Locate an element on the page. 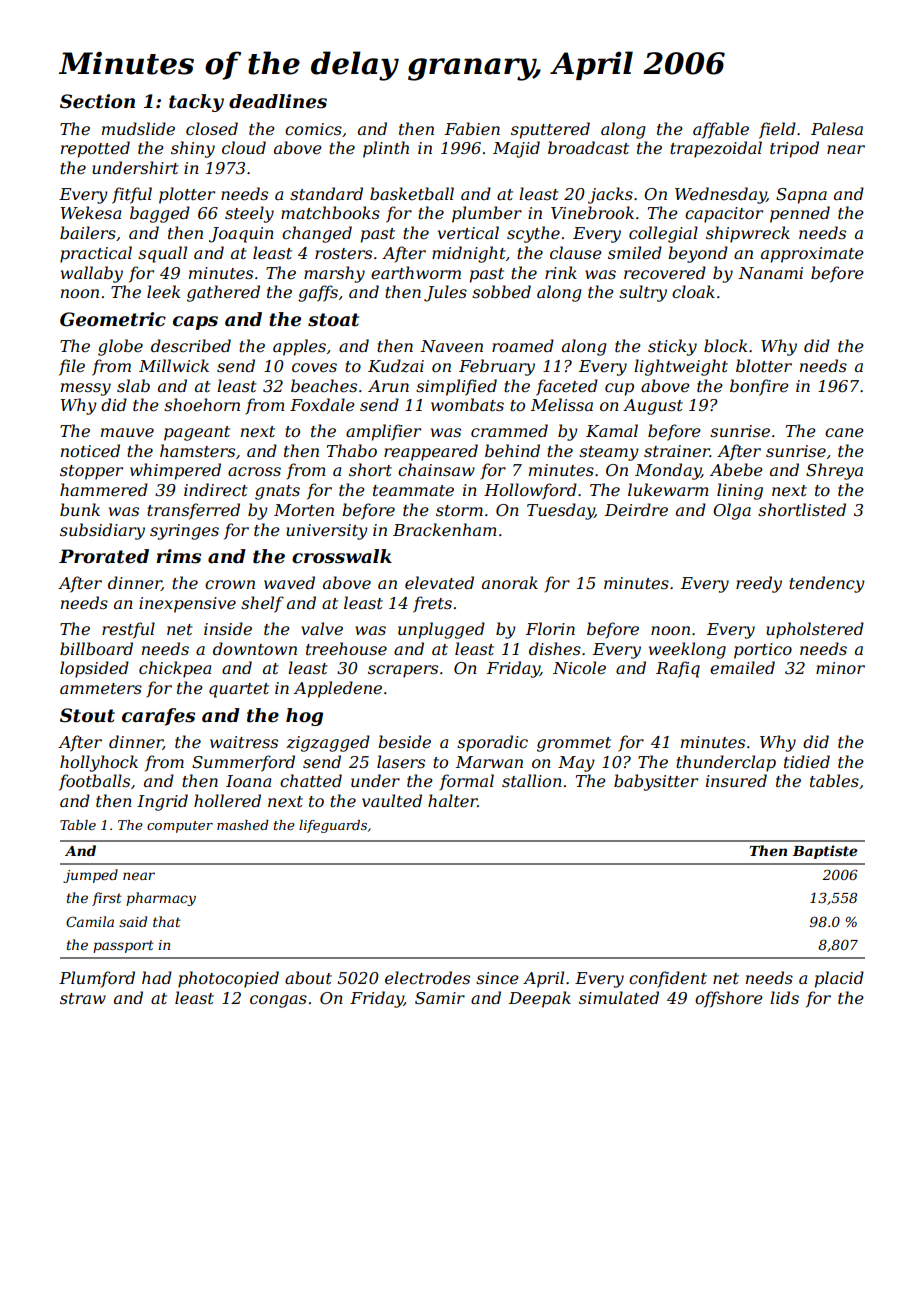 The width and height of the page is (924, 1308). Arun is located at coordinates (388, 386).
